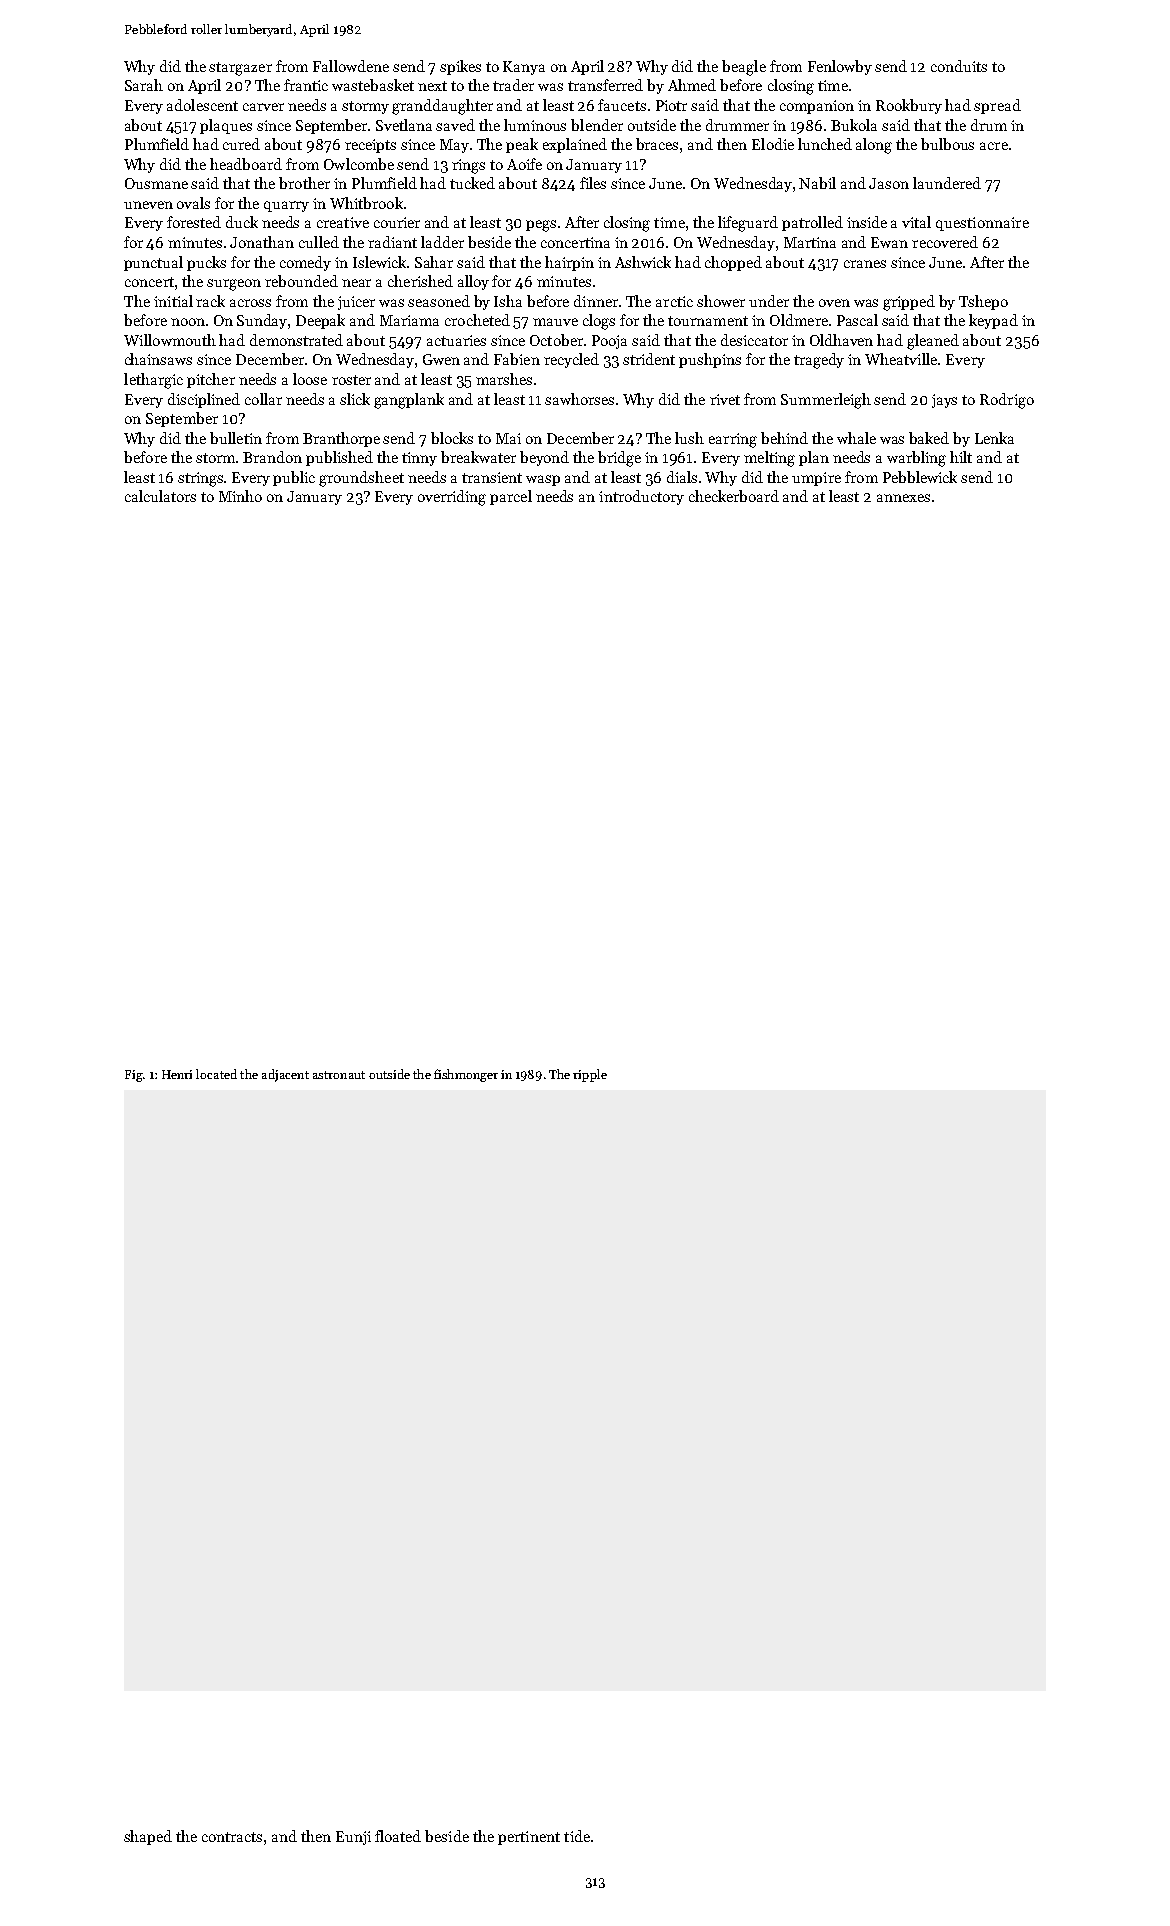 This screenshot has height=1926, width=1170. Describe the element at coordinates (466, 1075) in the screenshot. I see `fishmonger` at that location.
